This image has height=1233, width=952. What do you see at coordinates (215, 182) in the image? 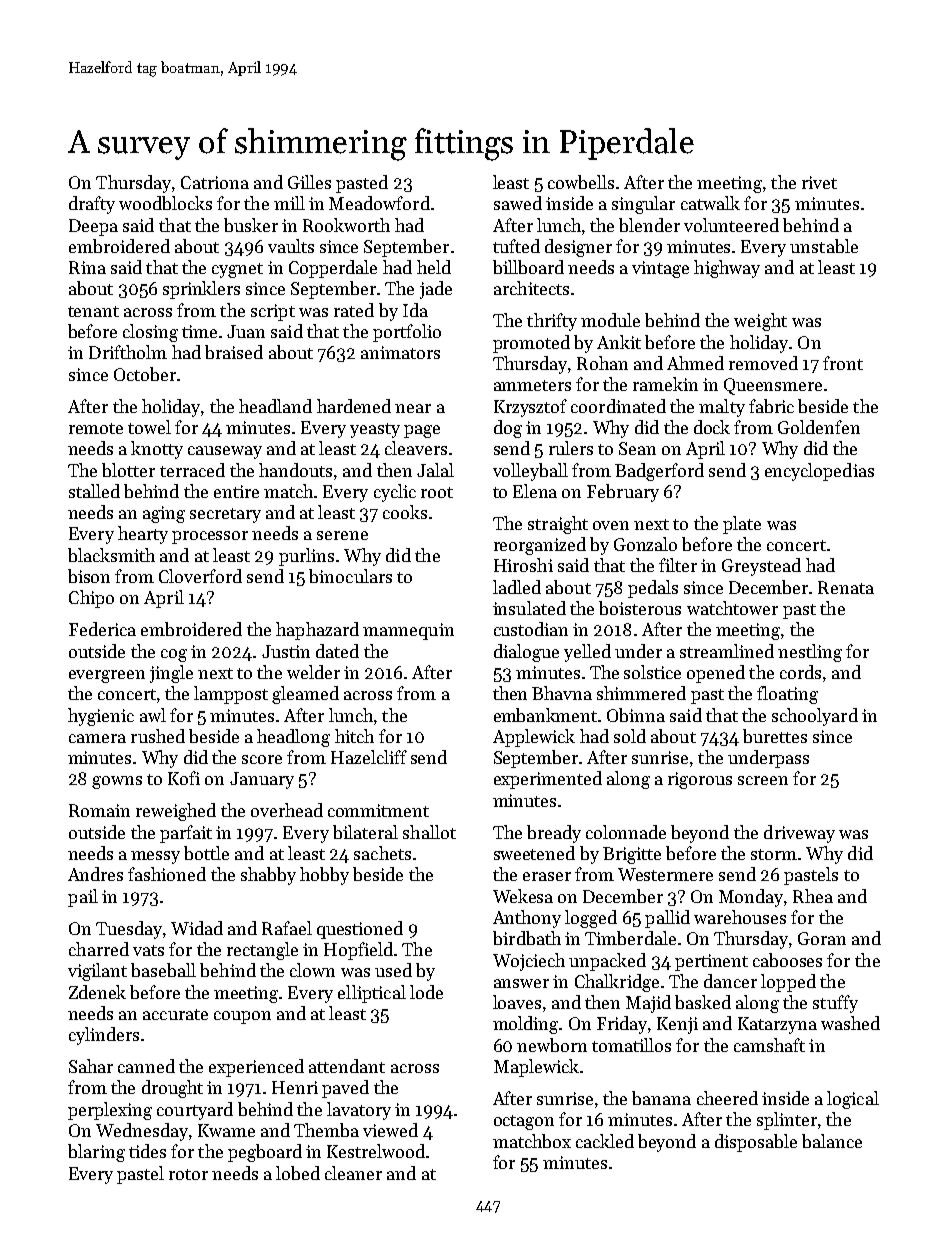
I see `Catriona` at bounding box center [215, 182].
